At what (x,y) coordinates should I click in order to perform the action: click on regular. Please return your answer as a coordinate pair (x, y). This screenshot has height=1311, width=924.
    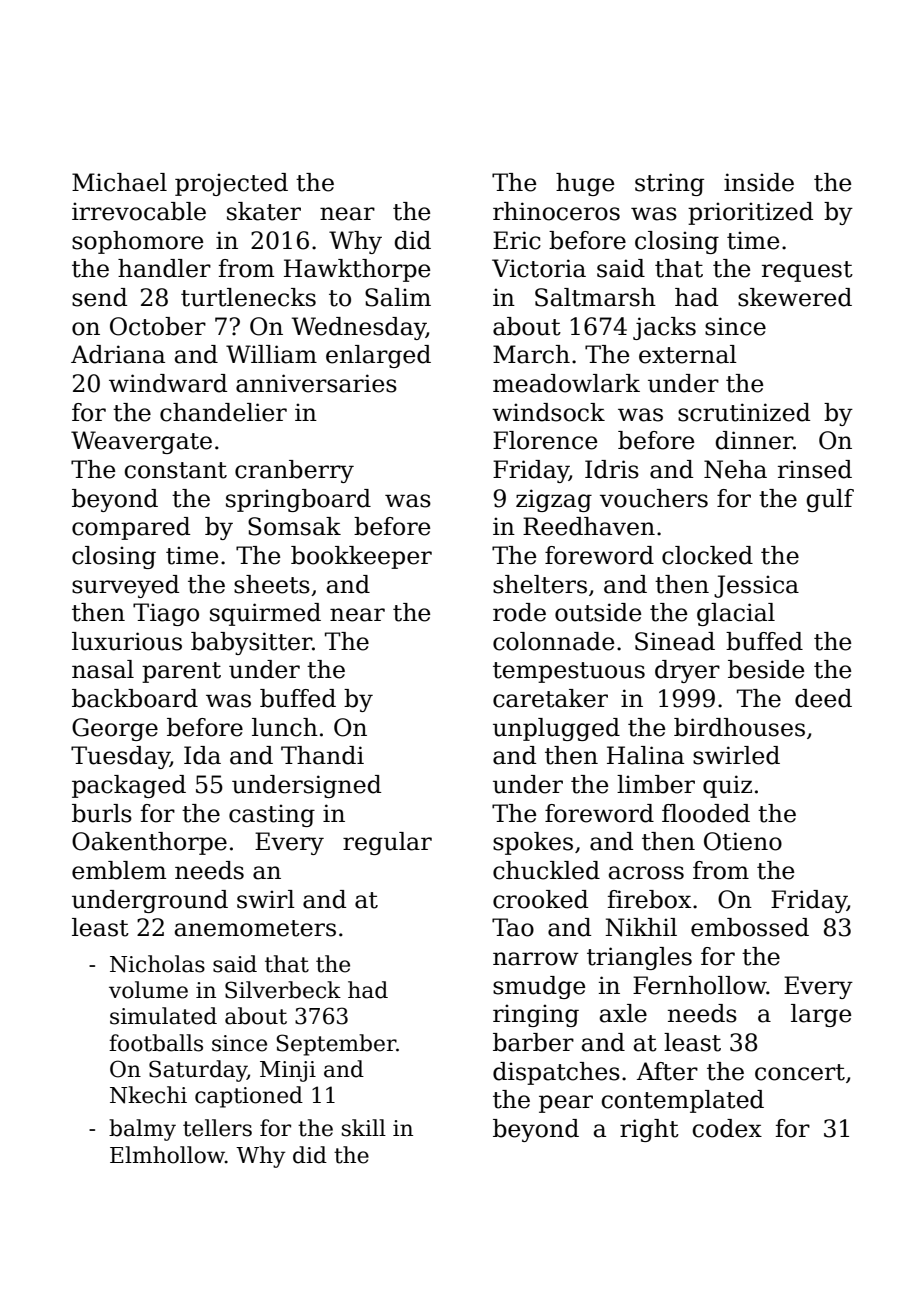
    Looking at the image, I should click on (387, 843).
